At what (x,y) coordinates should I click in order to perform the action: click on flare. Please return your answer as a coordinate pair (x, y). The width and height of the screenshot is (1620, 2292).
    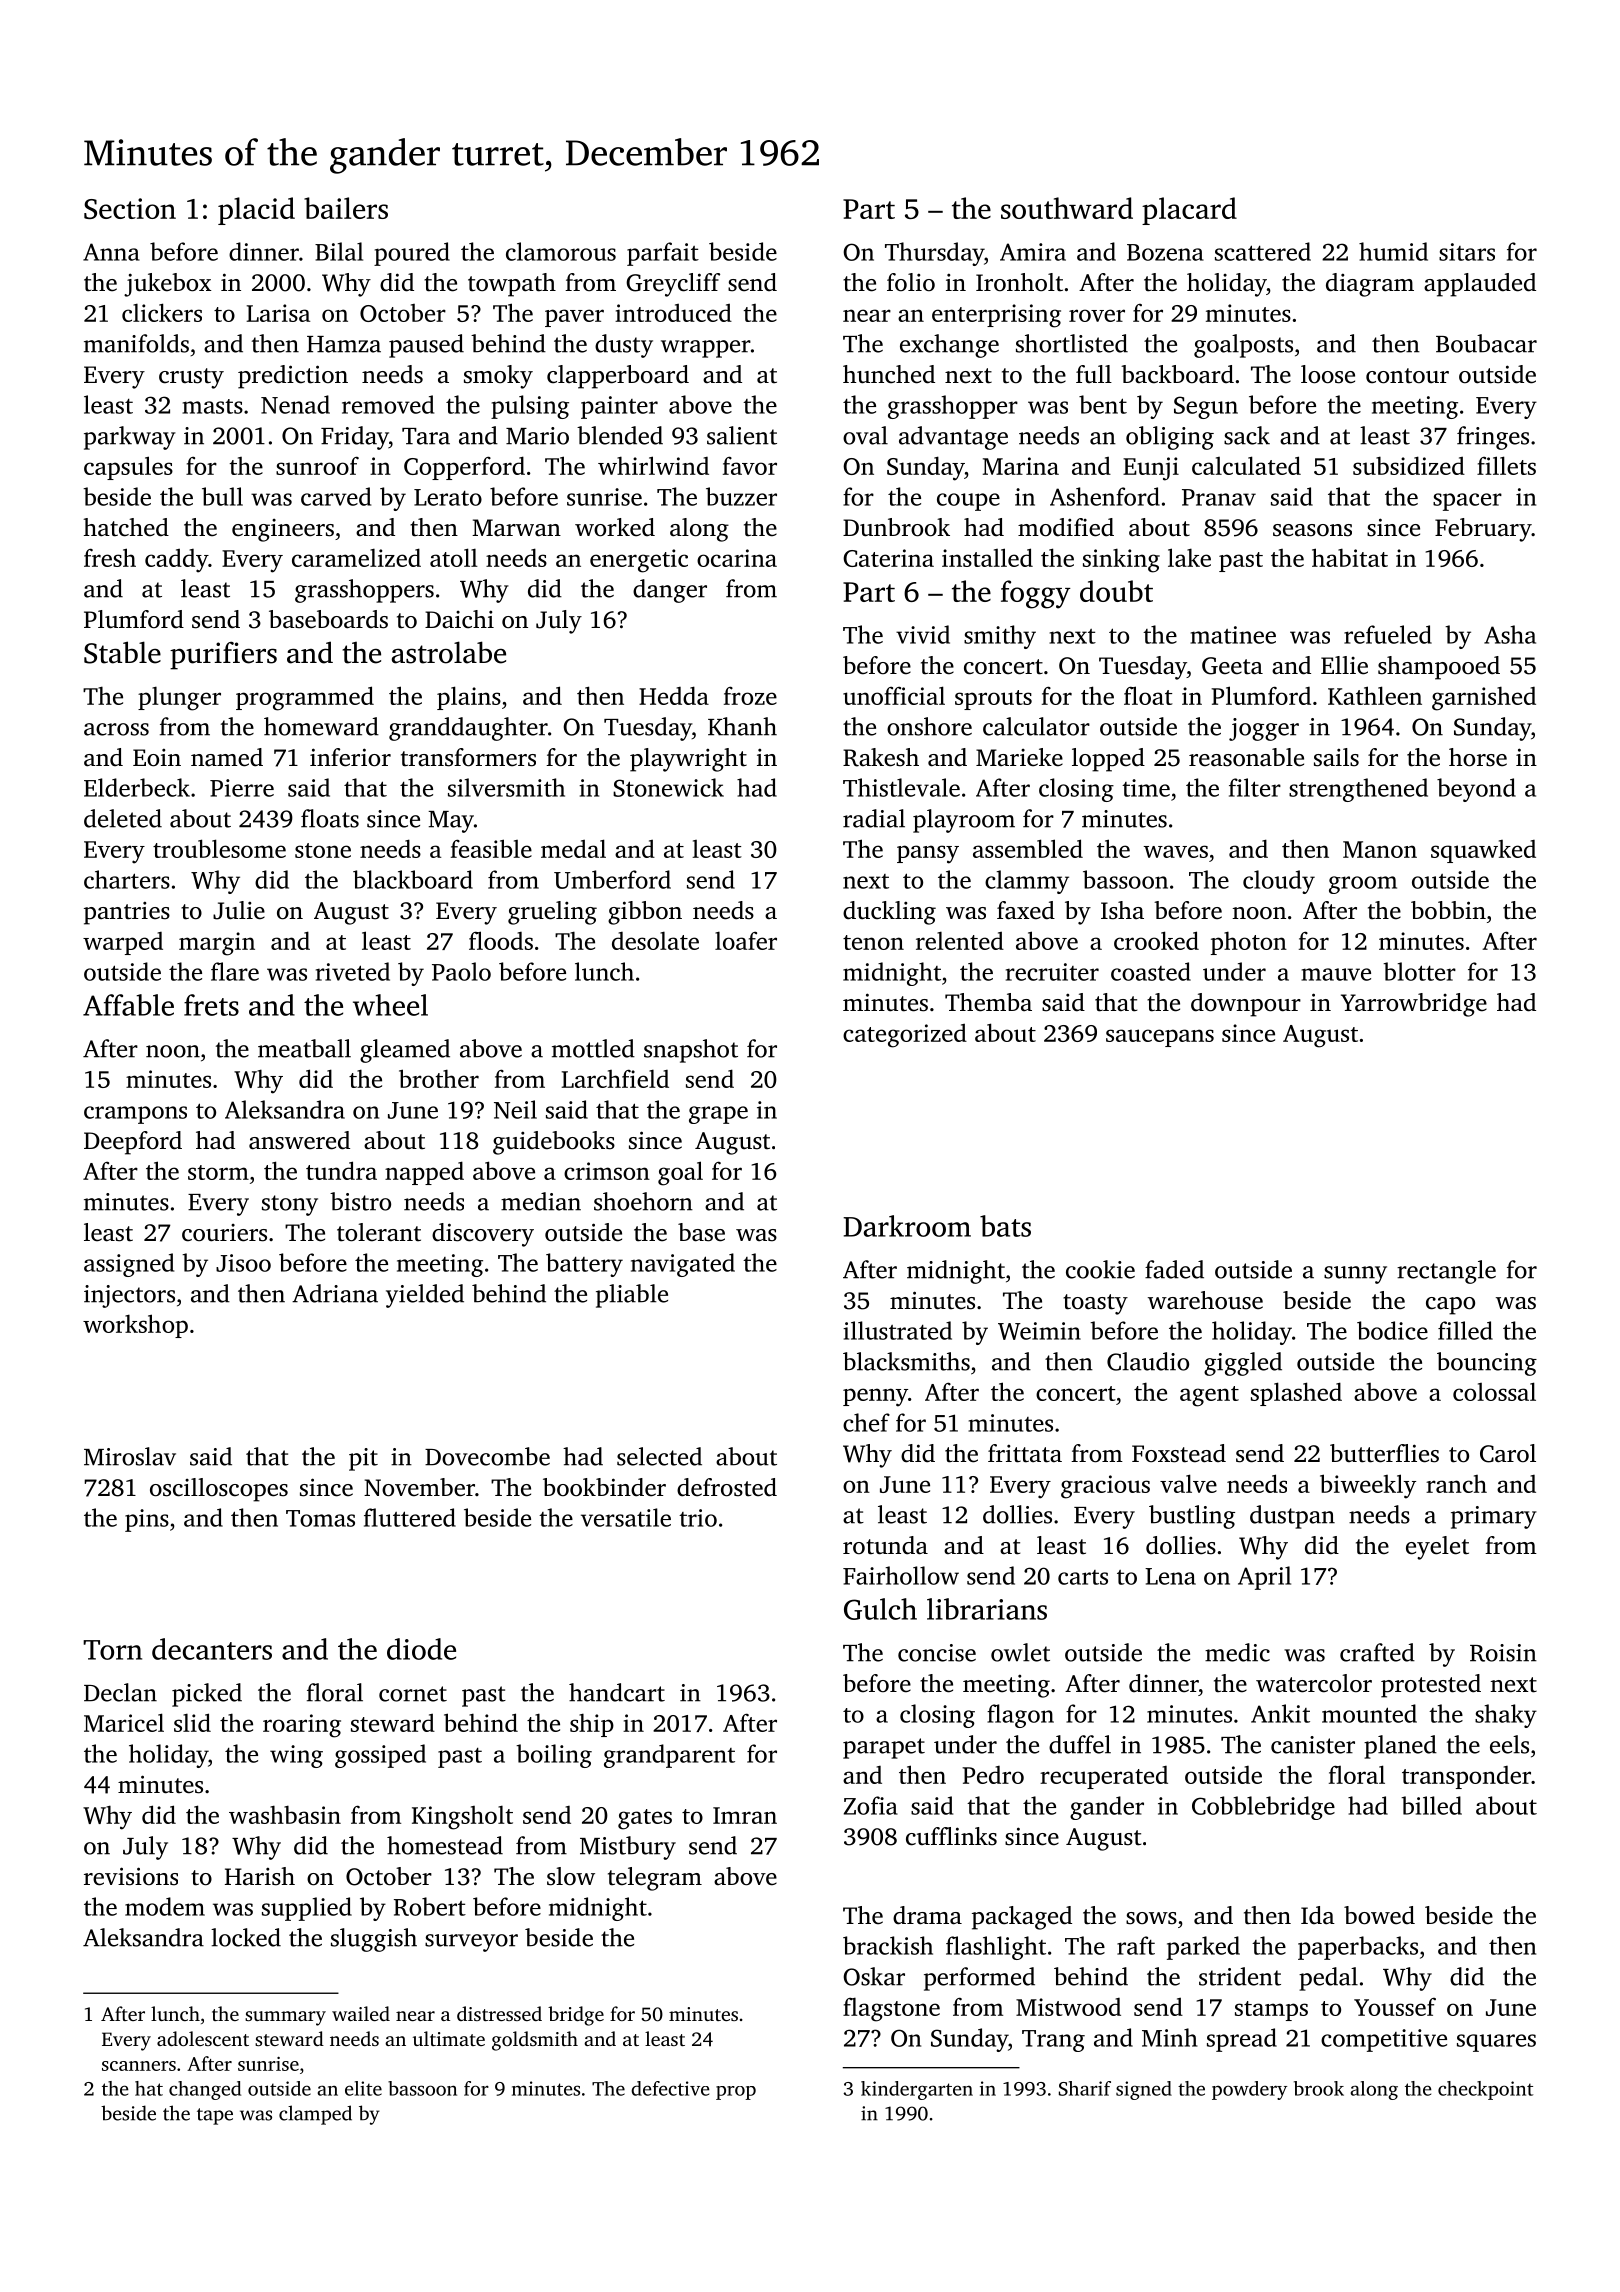
    Looking at the image, I should click on (235, 971).
